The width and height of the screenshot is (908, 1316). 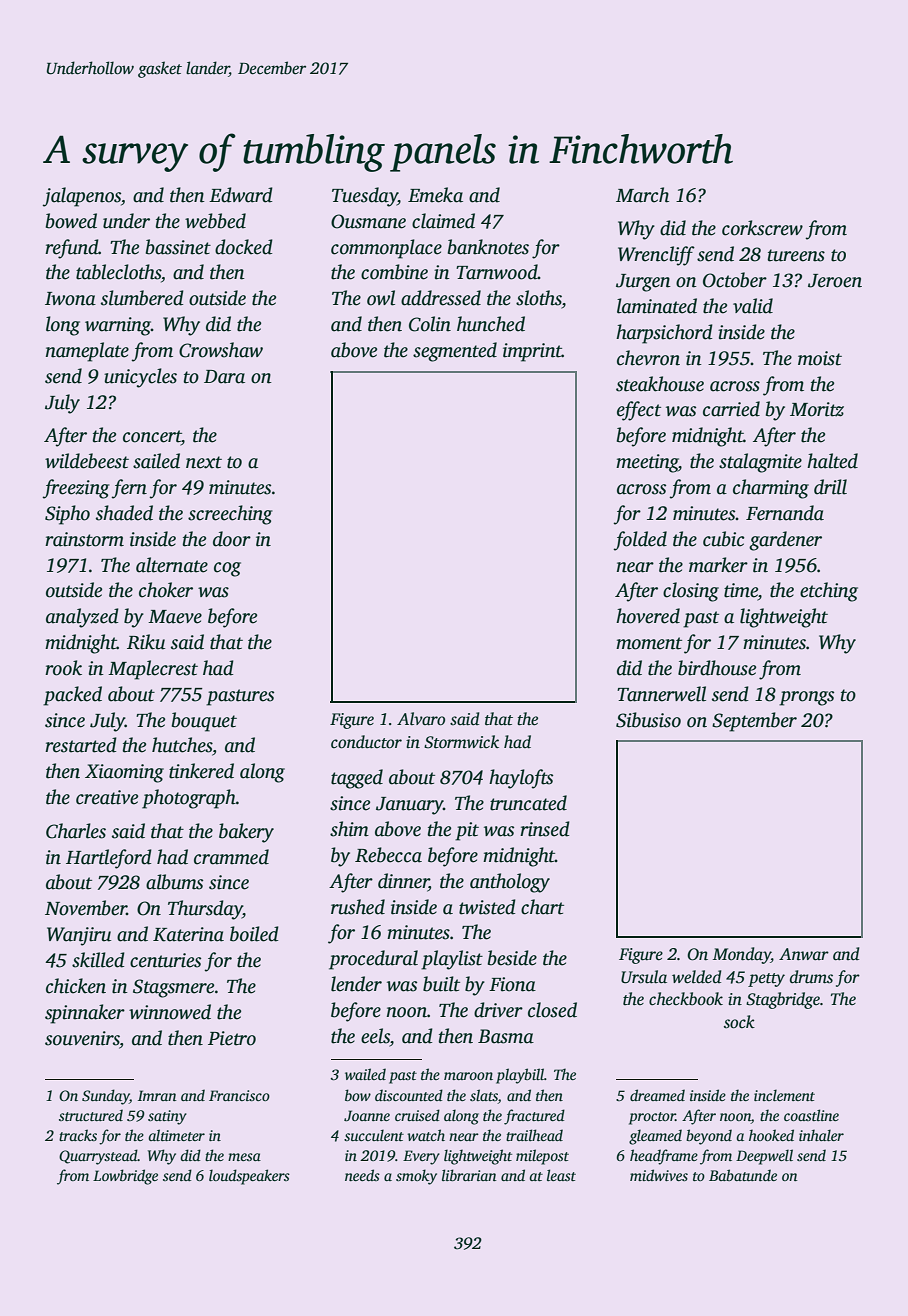 What do you see at coordinates (717, 668) in the screenshot?
I see `birdhouse` at bounding box center [717, 668].
